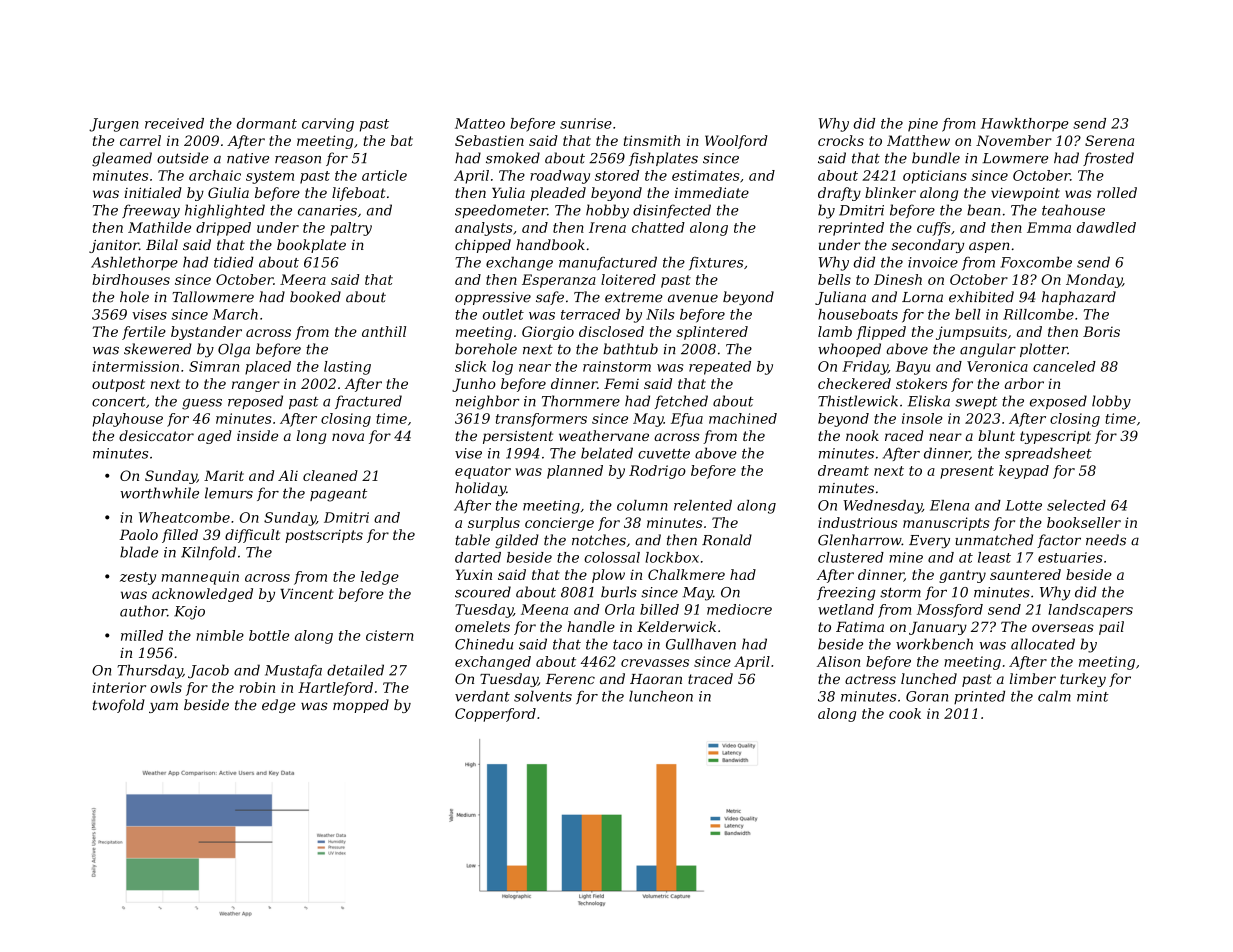 The image size is (1233, 952). What do you see at coordinates (1106, 227) in the screenshot?
I see `dawdled` at bounding box center [1106, 227].
